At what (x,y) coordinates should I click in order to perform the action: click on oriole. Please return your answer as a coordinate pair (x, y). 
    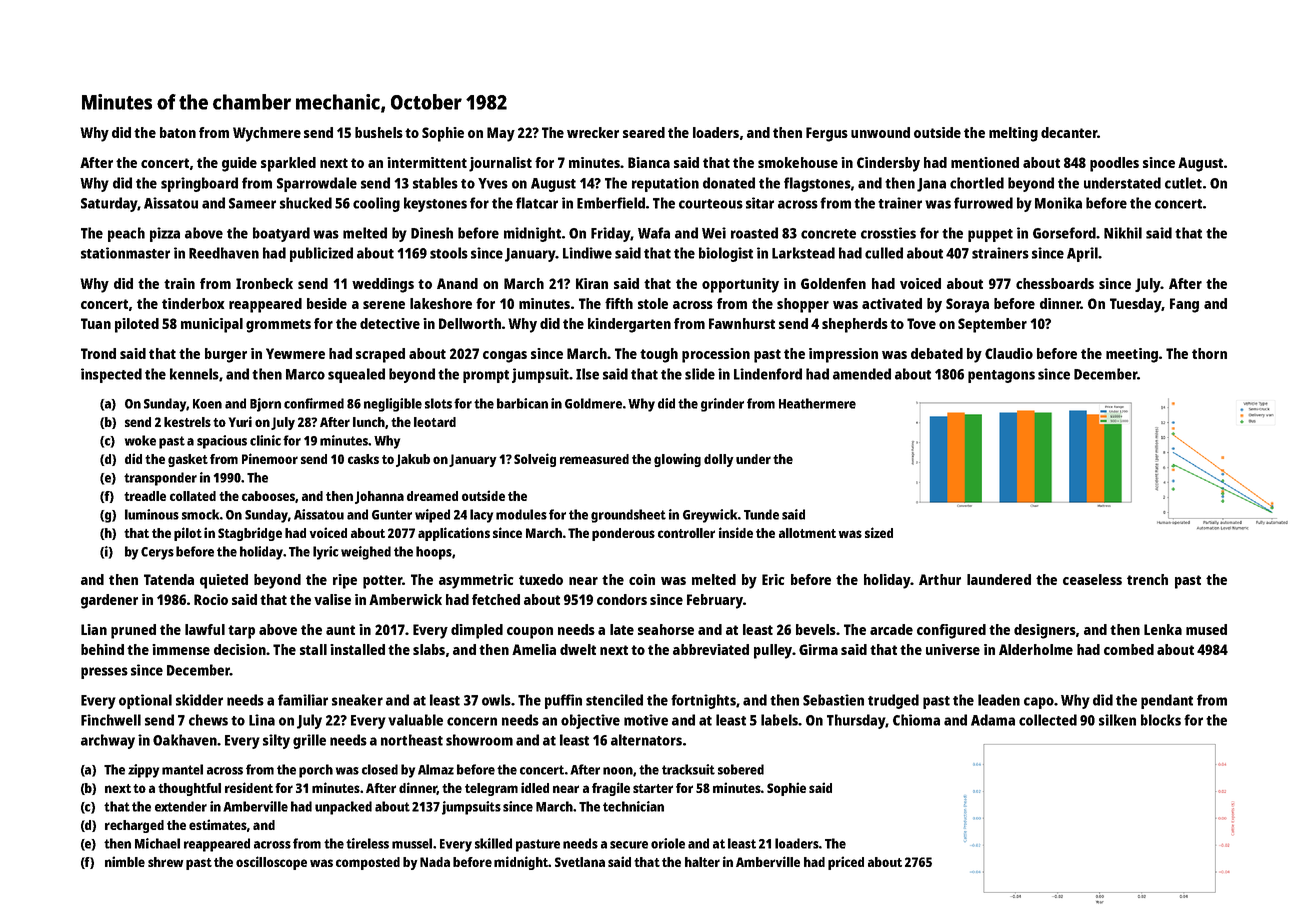
    Looking at the image, I should click on (668, 843).
